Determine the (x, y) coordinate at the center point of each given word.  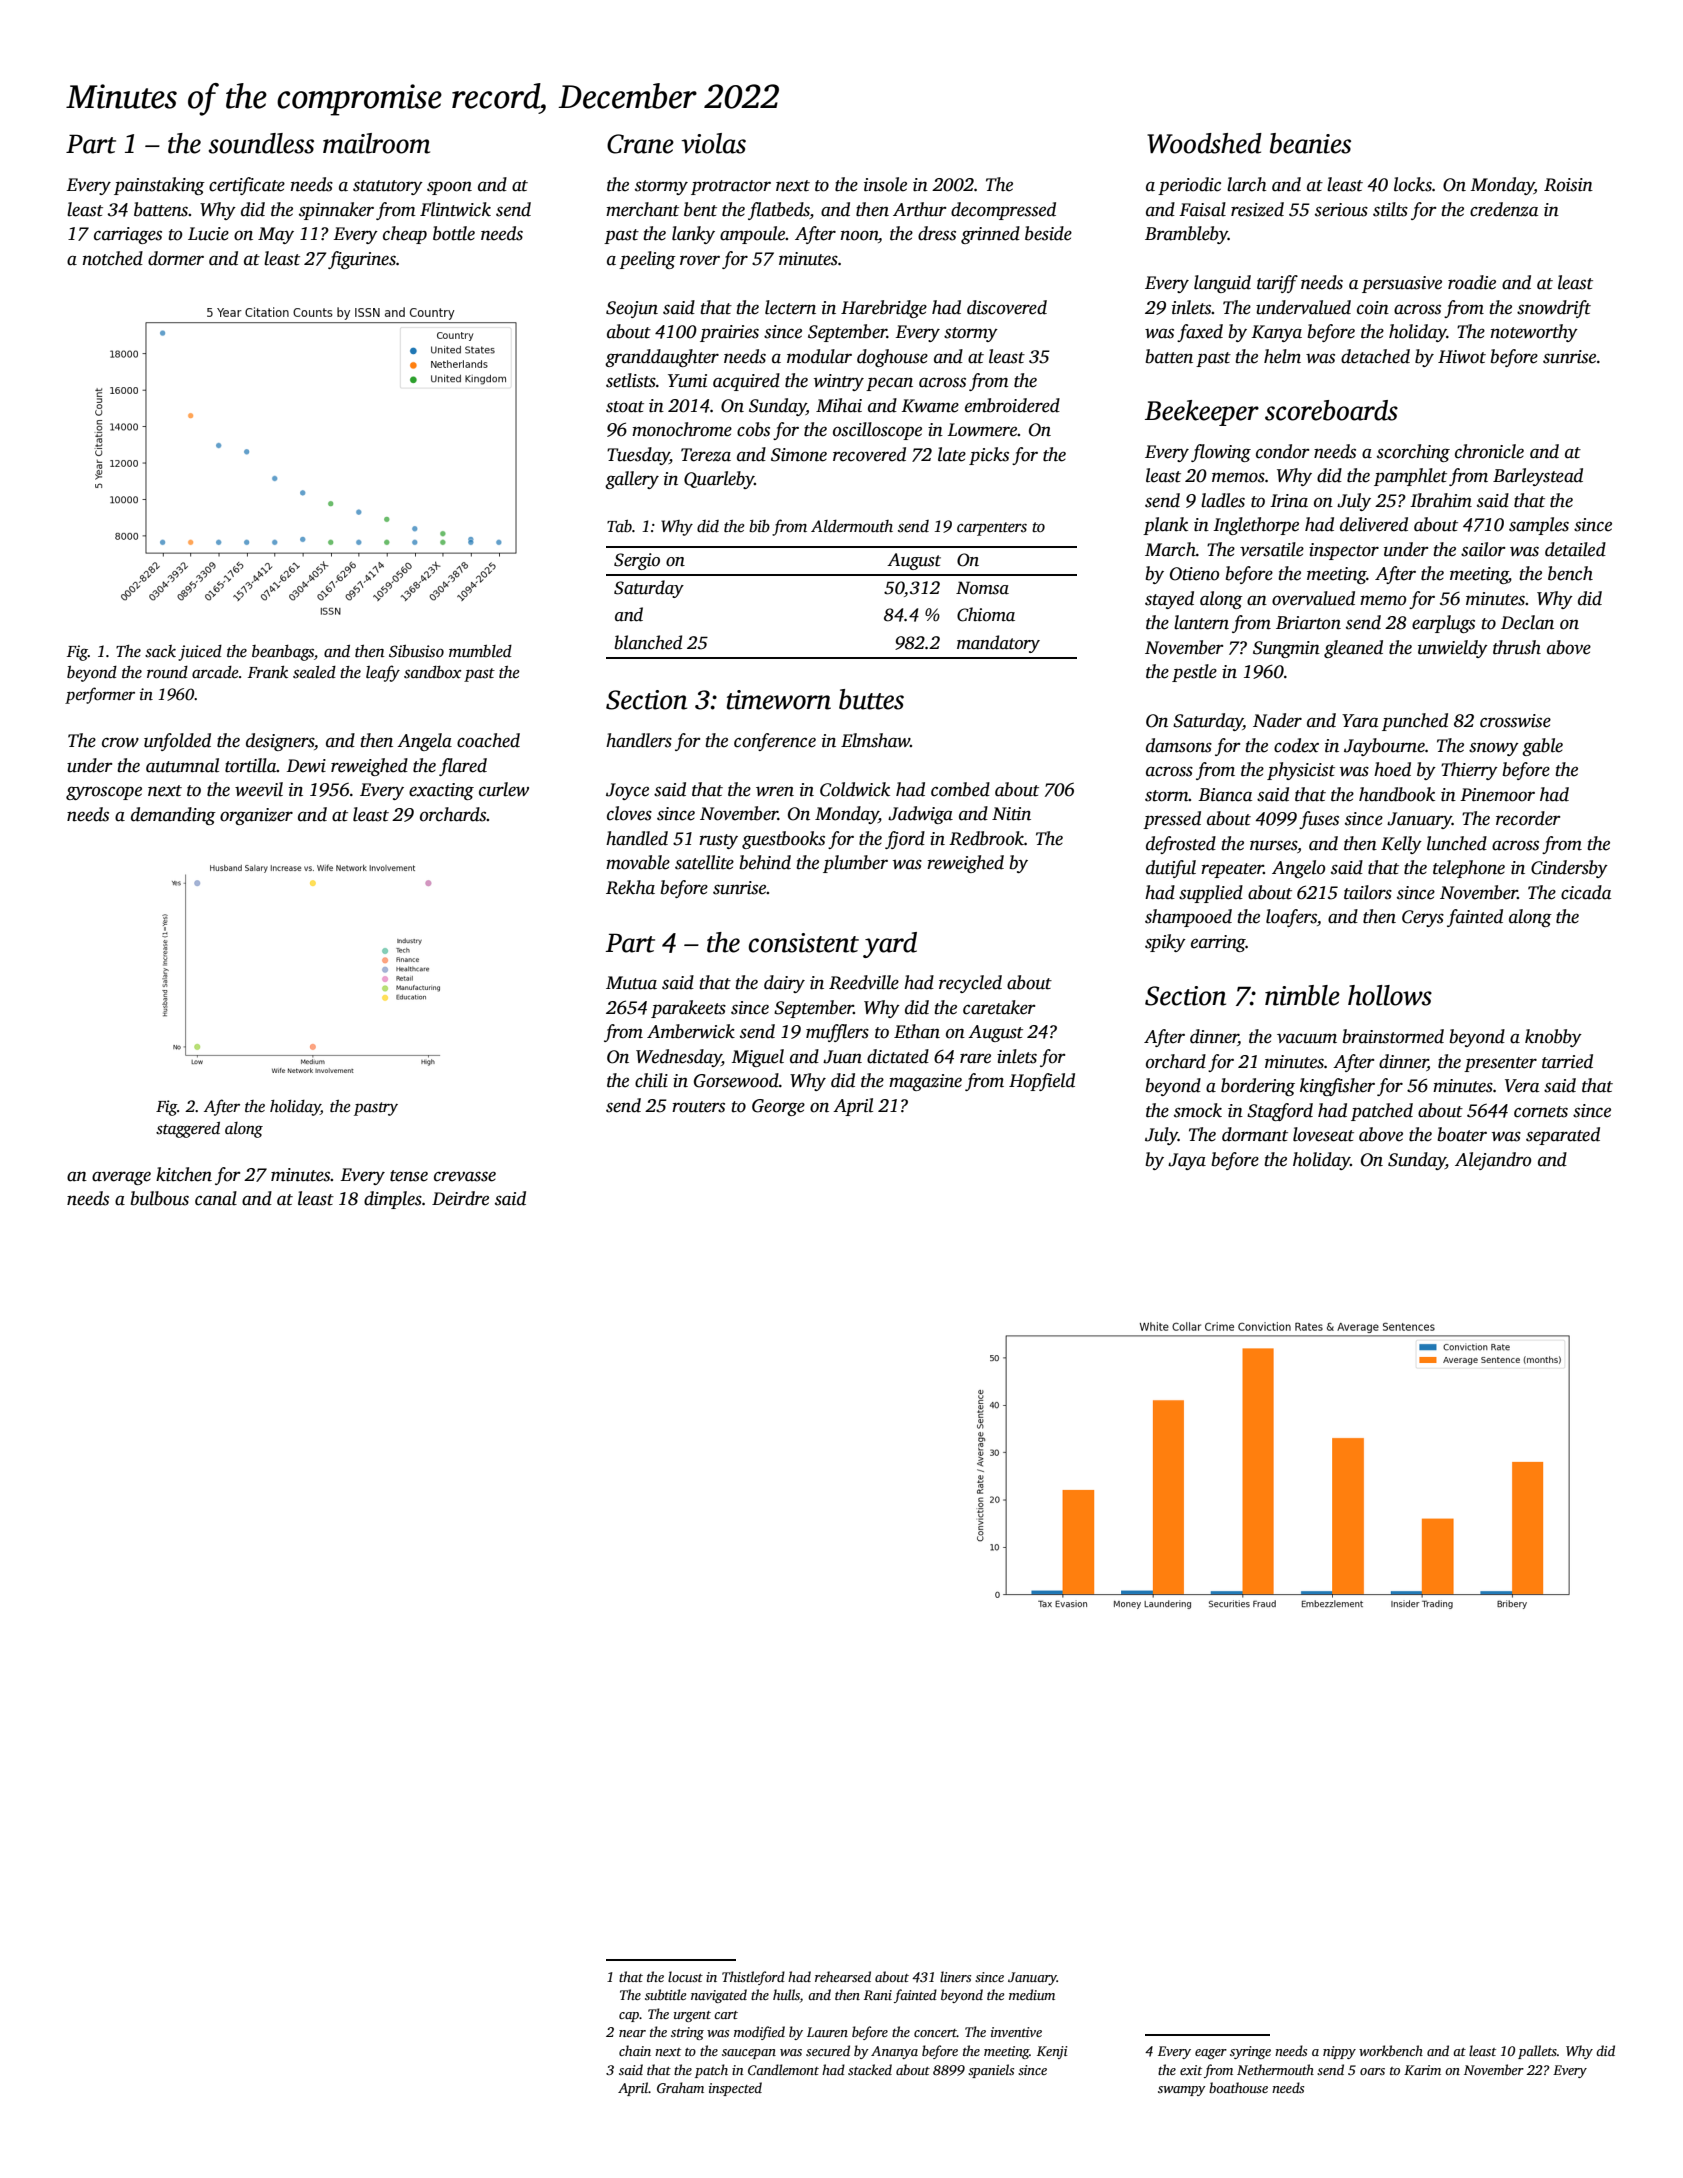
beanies (1310, 143)
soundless (261, 143)
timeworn (779, 700)
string (687, 2033)
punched (1415, 722)
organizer (256, 816)
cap (629, 2017)
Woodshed (1204, 143)
